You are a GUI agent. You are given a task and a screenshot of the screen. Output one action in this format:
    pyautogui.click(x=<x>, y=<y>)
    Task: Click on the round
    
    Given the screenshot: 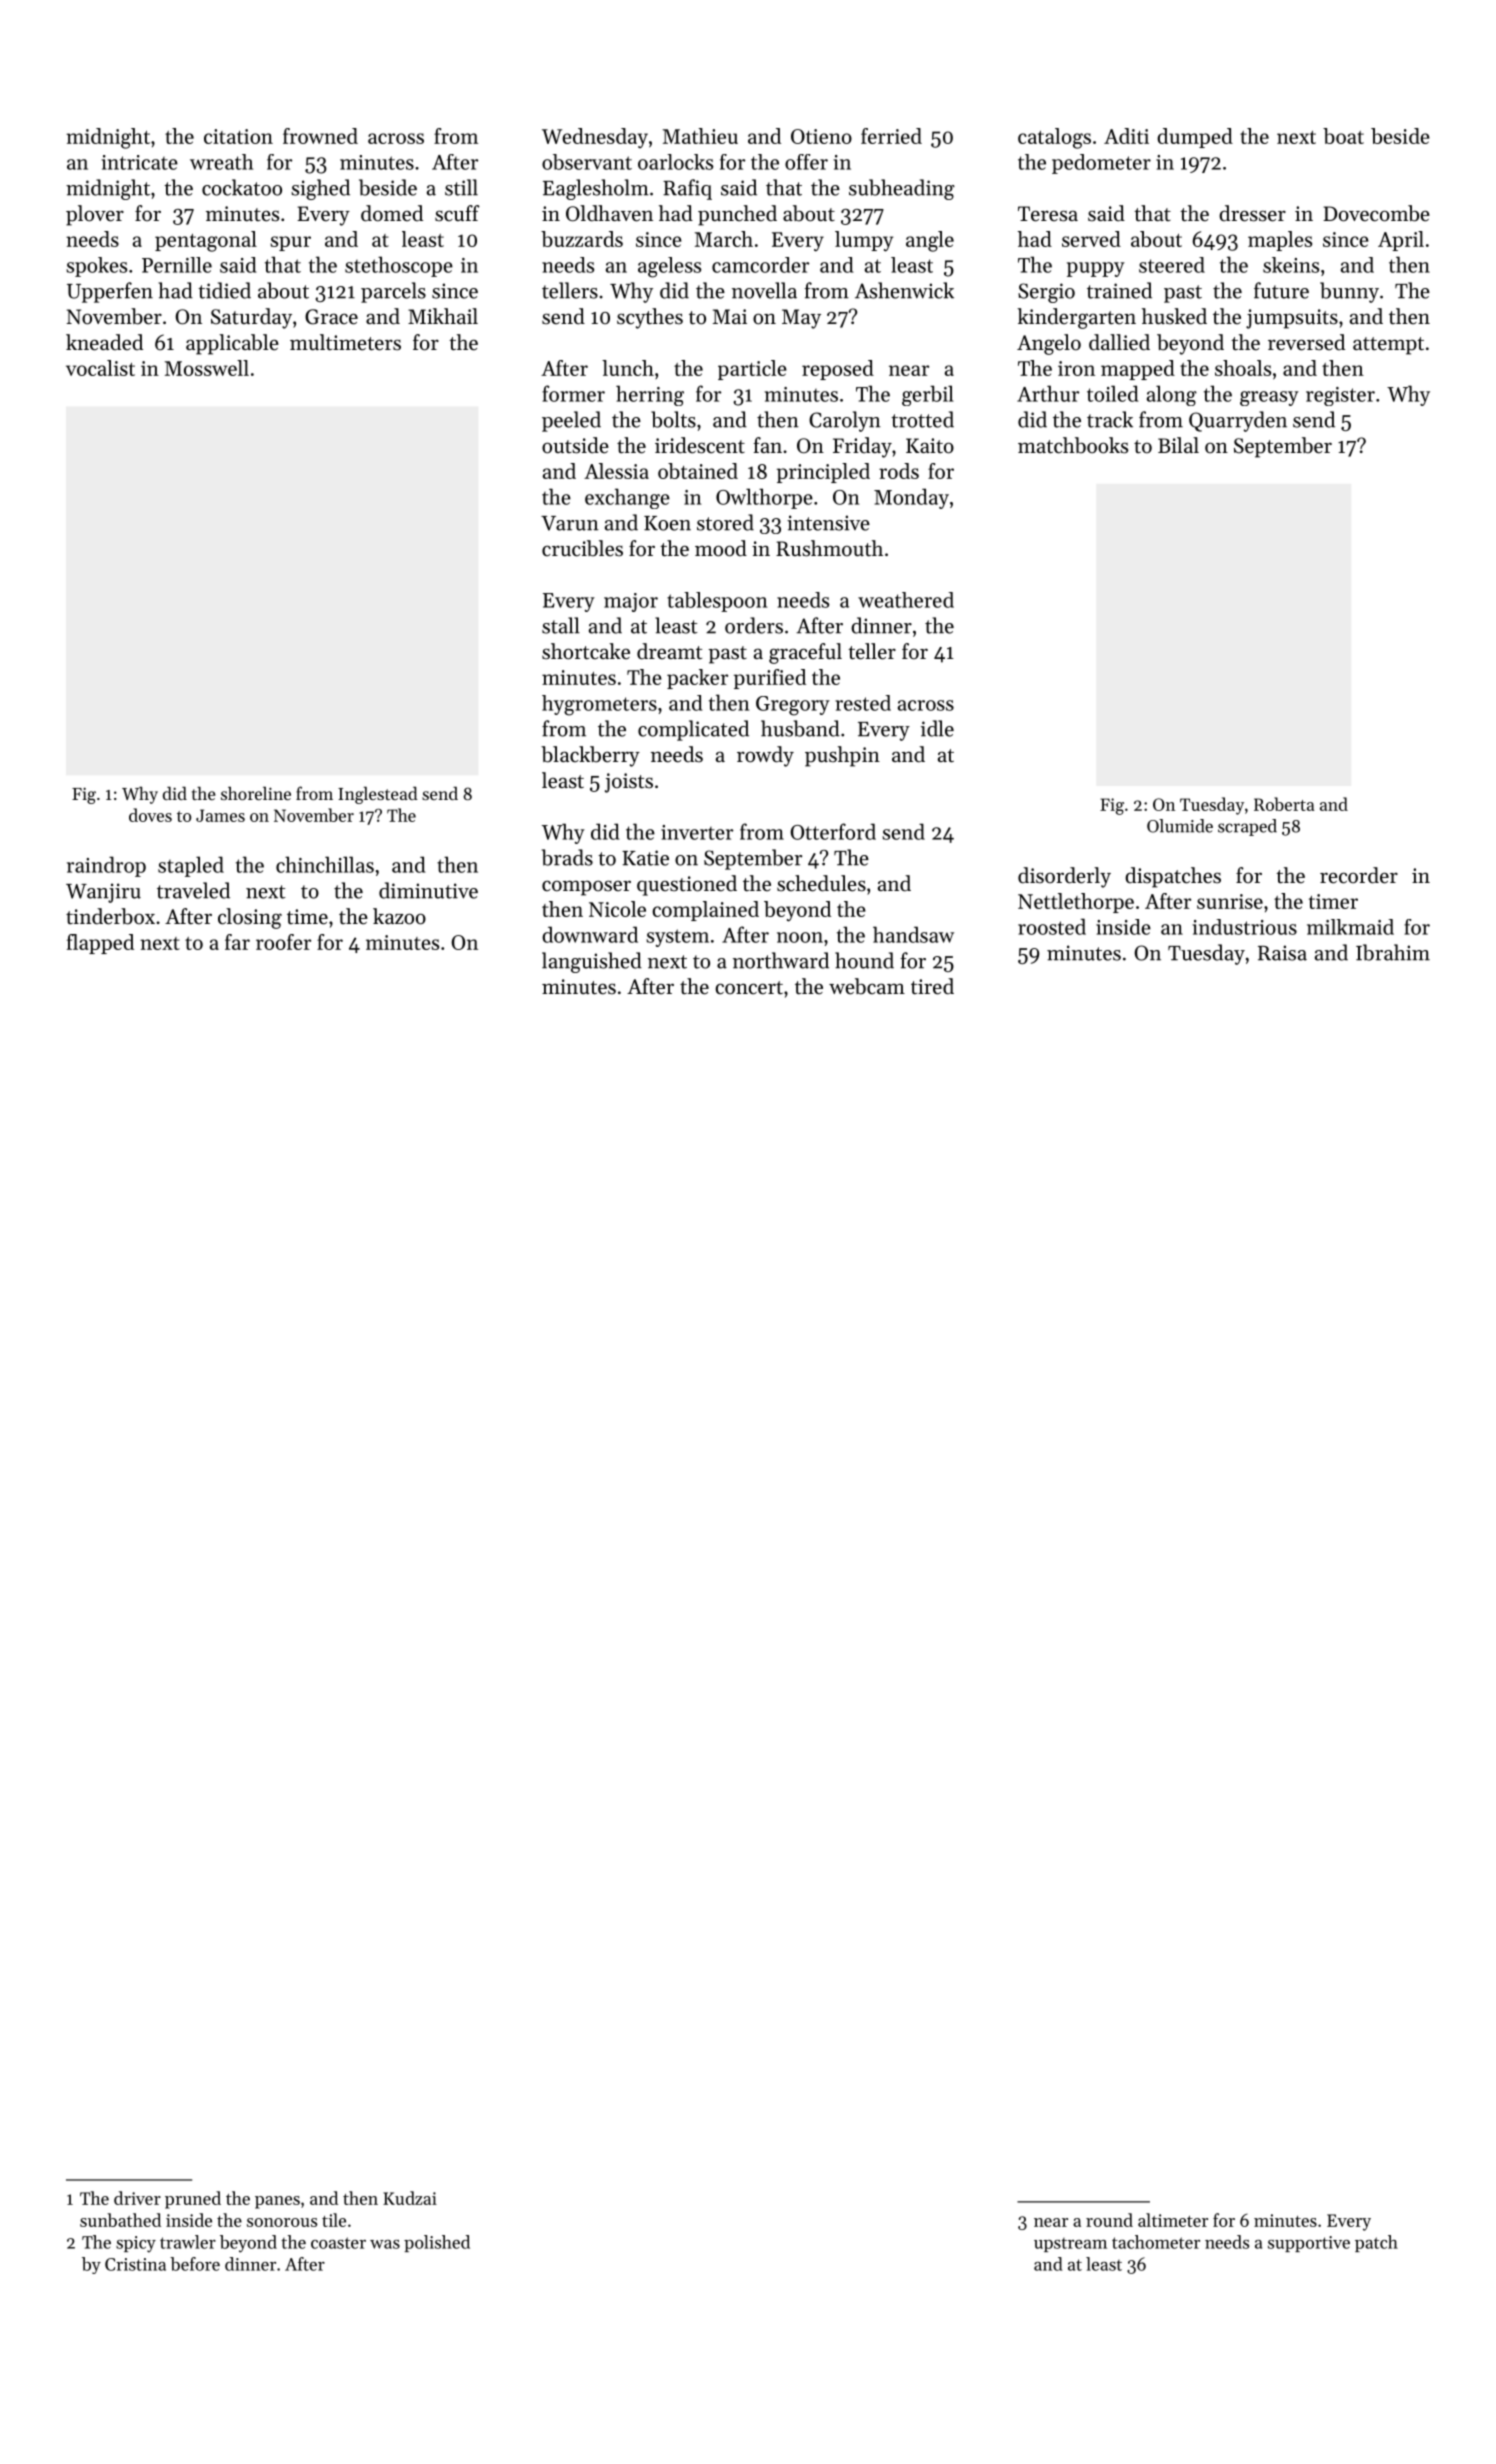 What is the action you would take?
    pyautogui.click(x=1109, y=2220)
